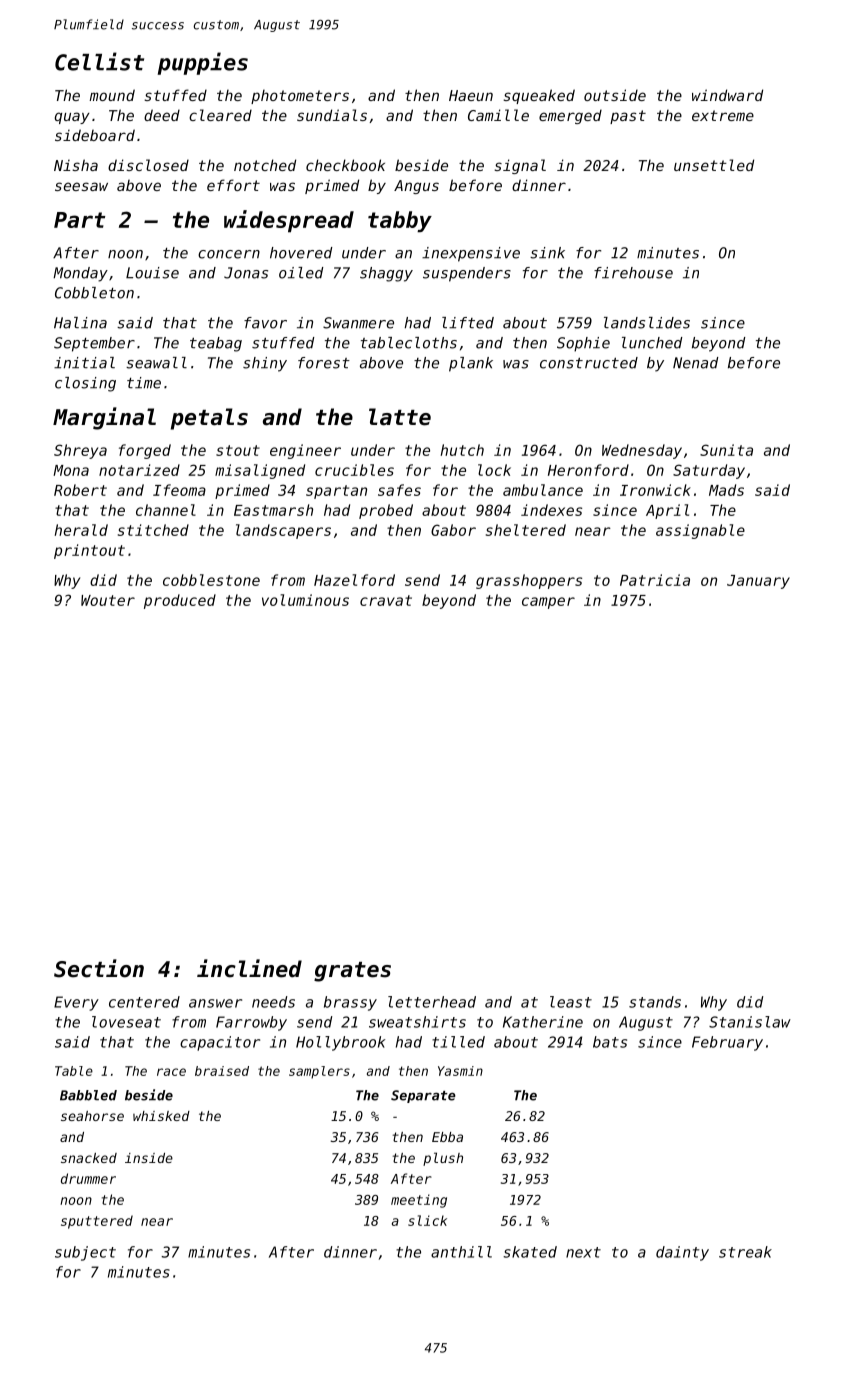 Image resolution: width=849 pixels, height=1400 pixels. What do you see at coordinates (727, 95) in the document?
I see `windward` at bounding box center [727, 95].
